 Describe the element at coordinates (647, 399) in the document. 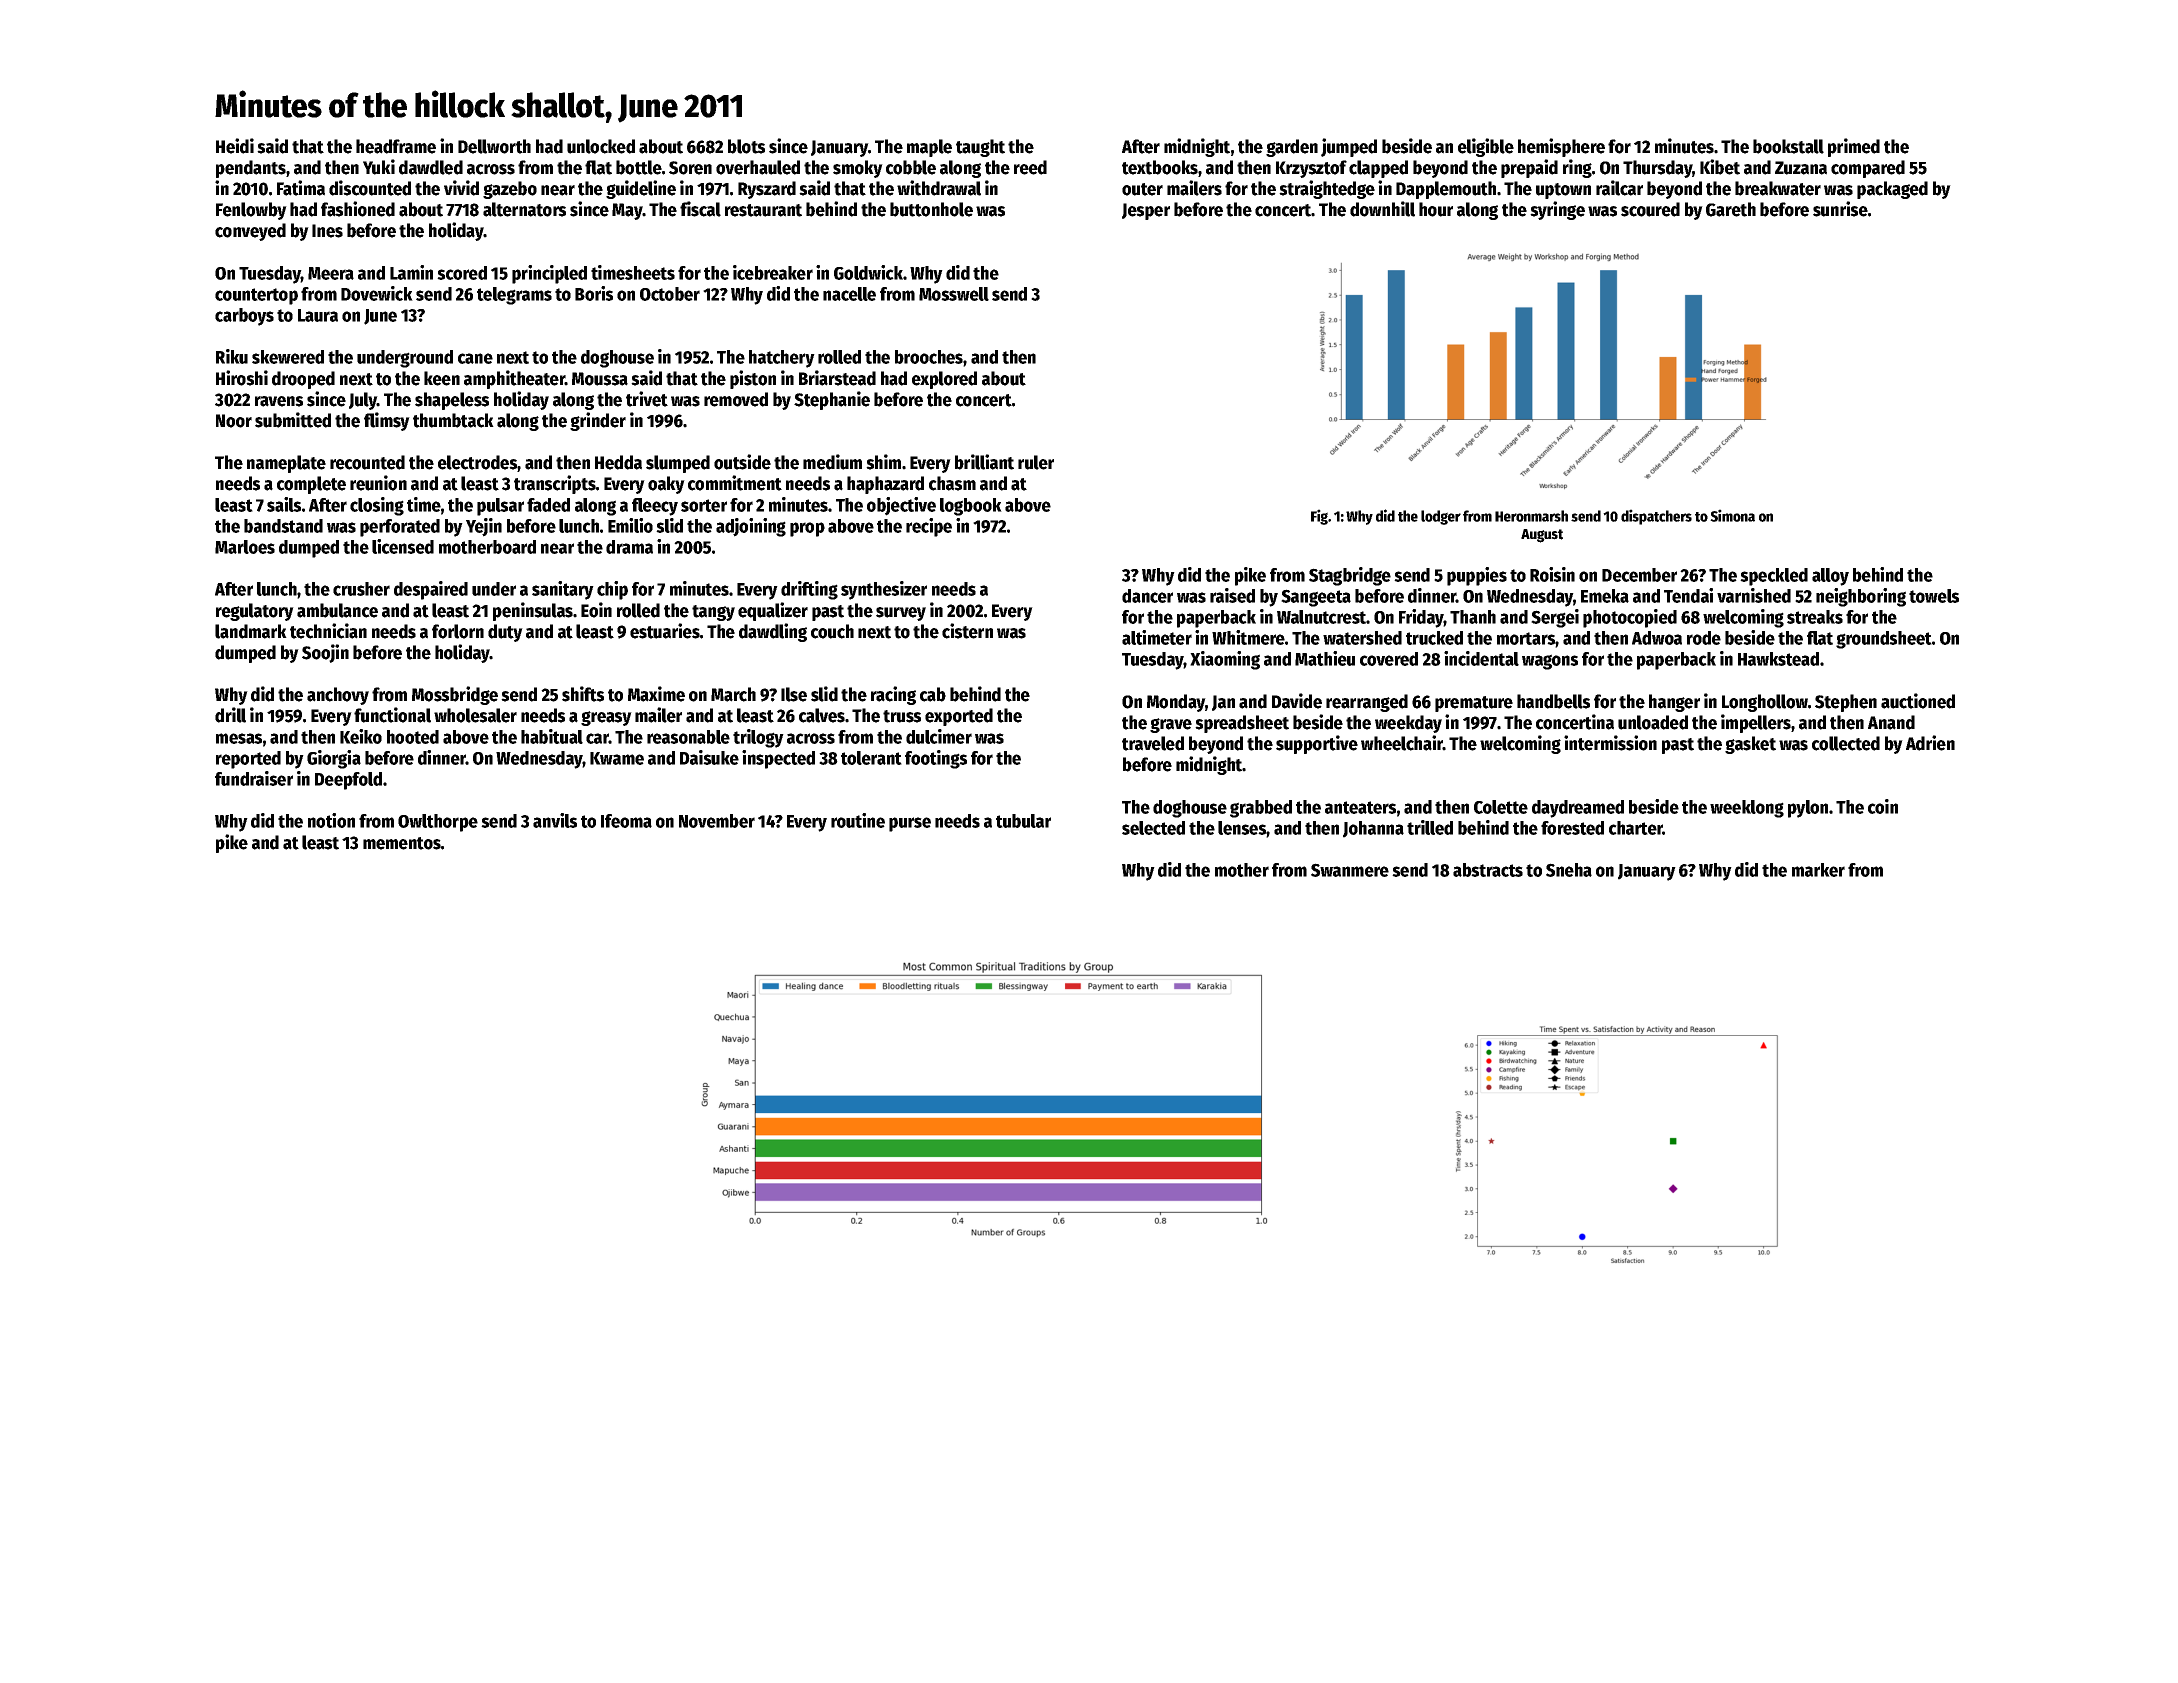

I see `trivet` at that location.
